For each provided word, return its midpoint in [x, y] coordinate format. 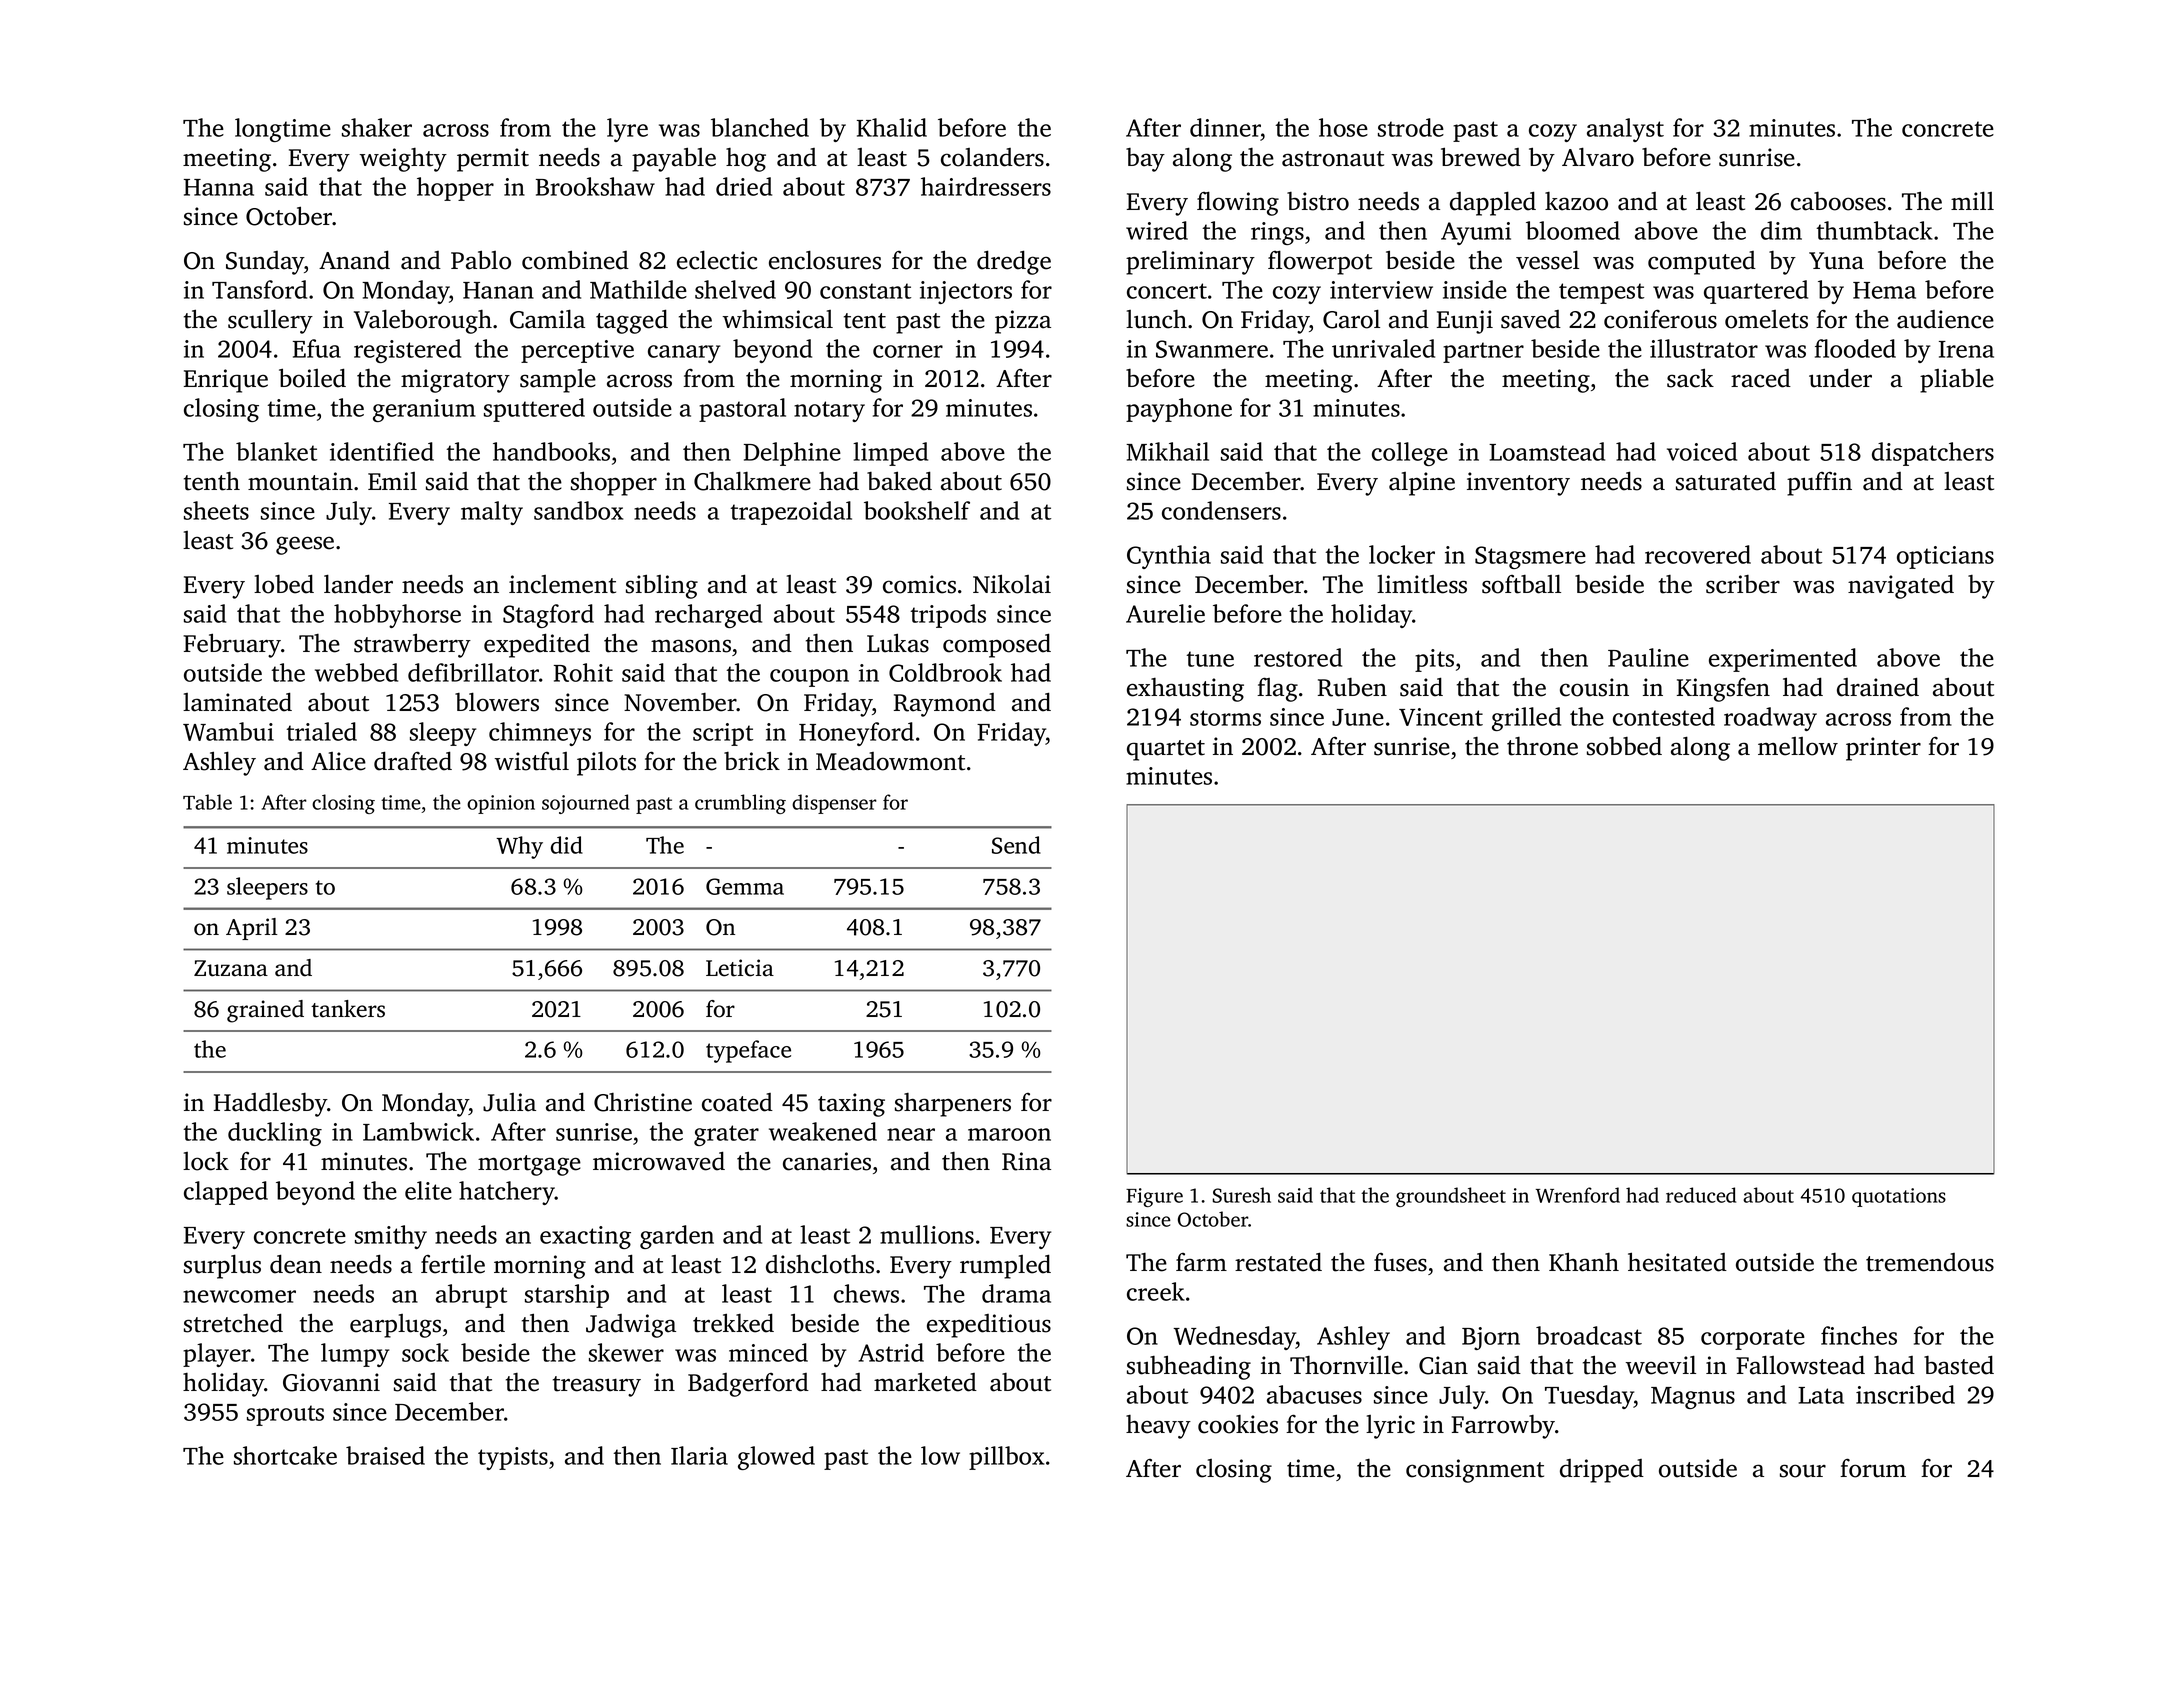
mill [1972, 200]
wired [1157, 230]
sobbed [1624, 746]
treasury [597, 1386]
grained [265, 1011]
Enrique [226, 381]
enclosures [825, 260]
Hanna [219, 187]
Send [1016, 845]
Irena [1966, 349]
